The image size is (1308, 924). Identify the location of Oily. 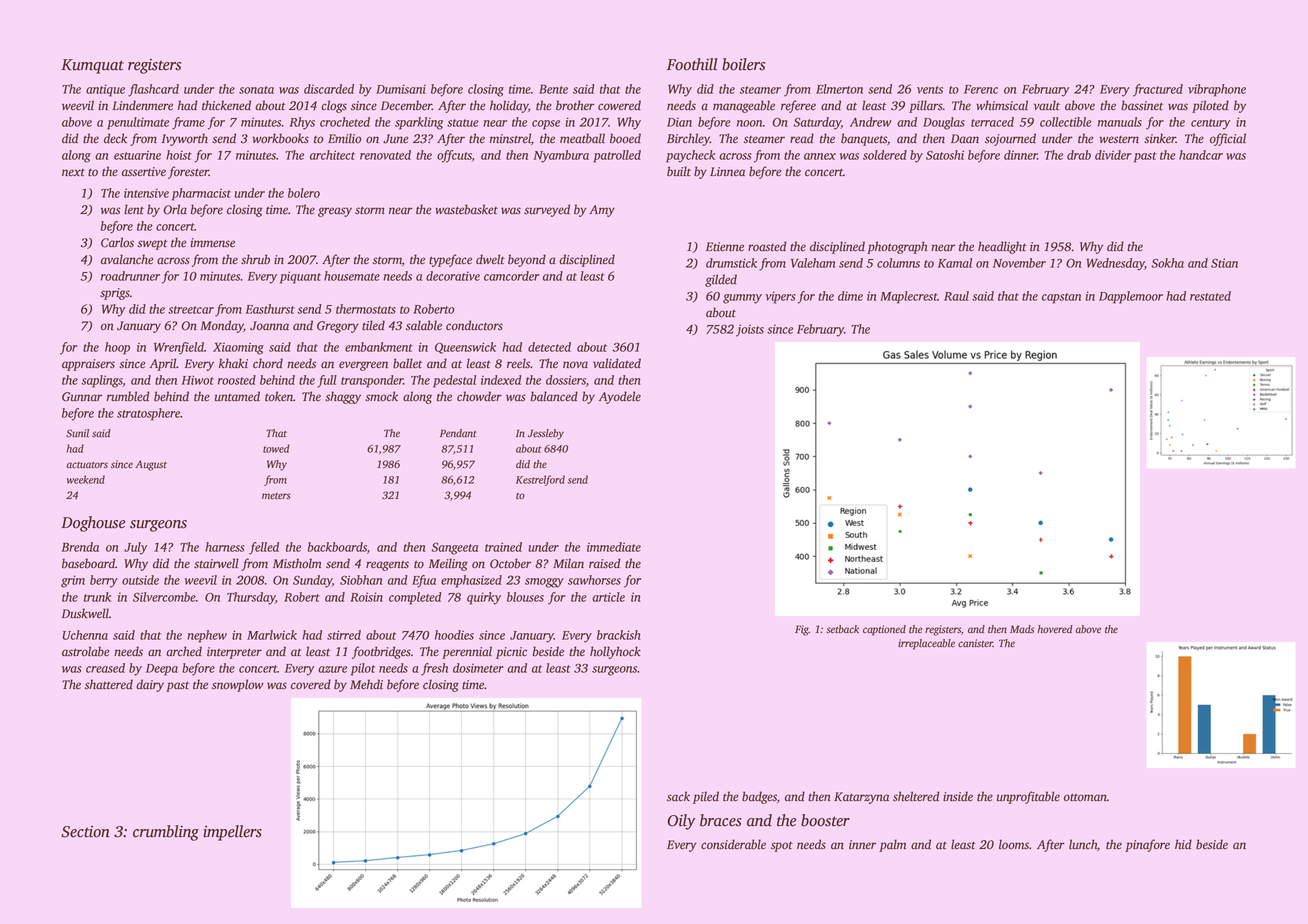
(681, 822).
